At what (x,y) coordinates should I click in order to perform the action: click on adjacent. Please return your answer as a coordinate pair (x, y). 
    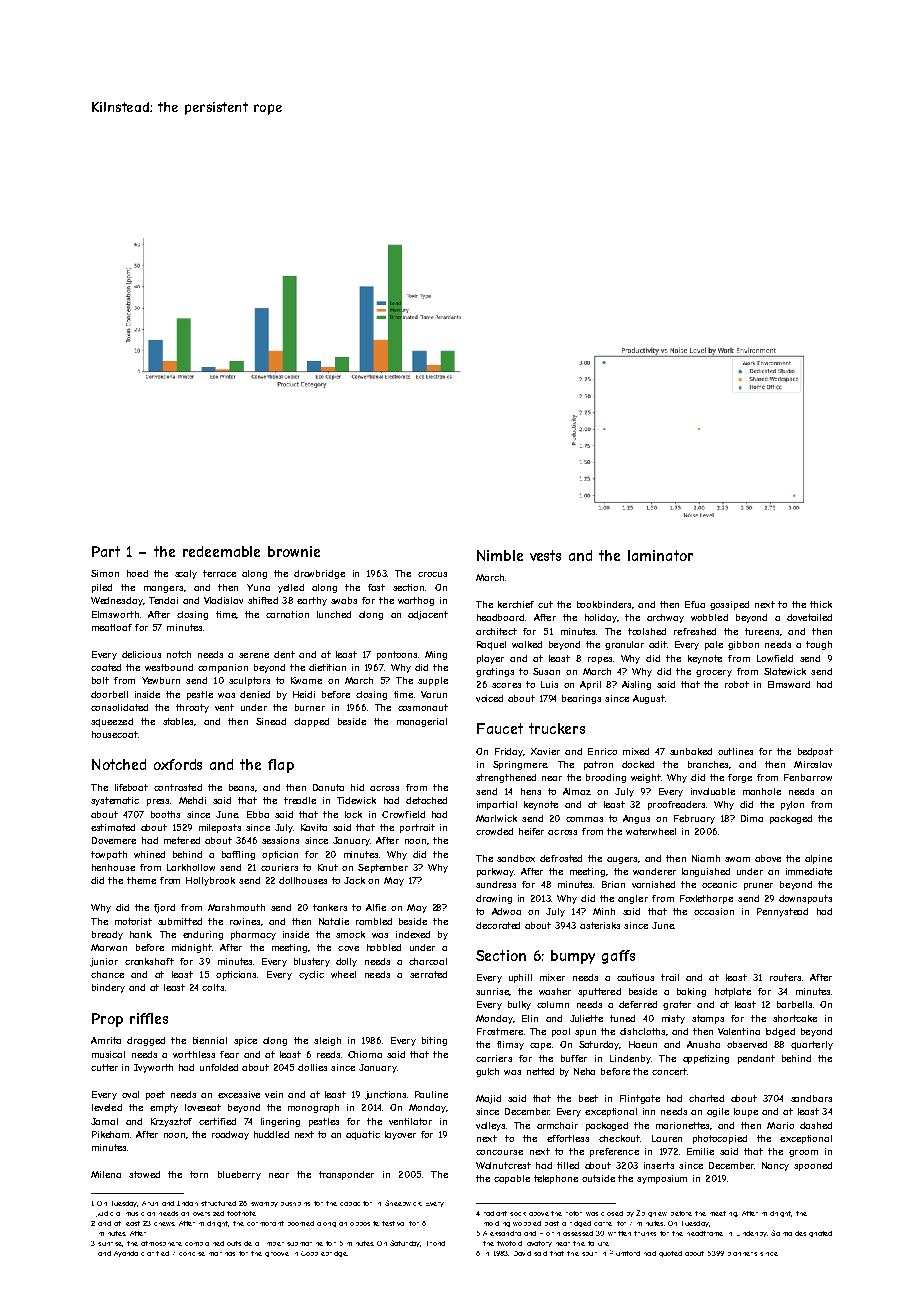
    Looking at the image, I should click on (428, 615).
